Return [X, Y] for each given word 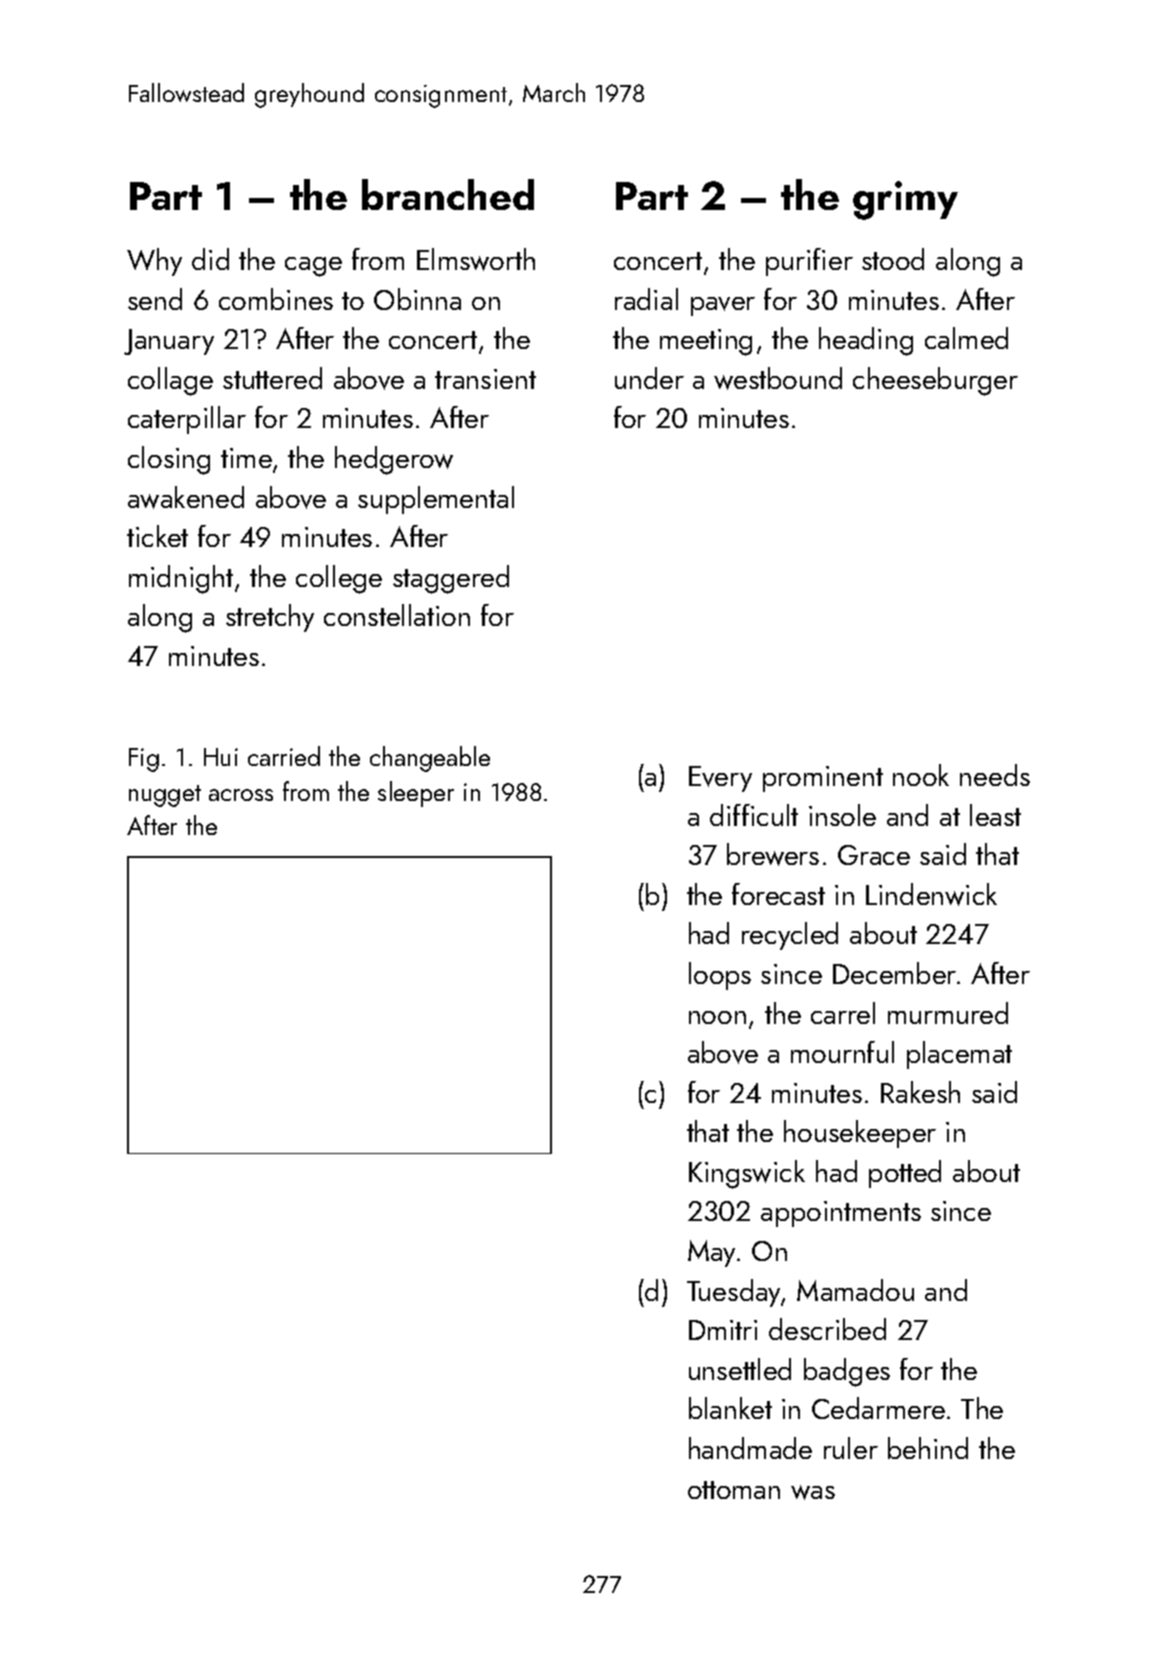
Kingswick [747, 1174]
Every [720, 779]
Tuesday [733, 1293]
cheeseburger [935, 381]
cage [313, 267]
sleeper [416, 794]
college [339, 579]
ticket [157, 536]
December [894, 973]
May [711, 1253]
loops [720, 976]
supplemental [436, 500]
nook [921, 775]
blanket [730, 1408]
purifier [809, 262]
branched [448, 194]
